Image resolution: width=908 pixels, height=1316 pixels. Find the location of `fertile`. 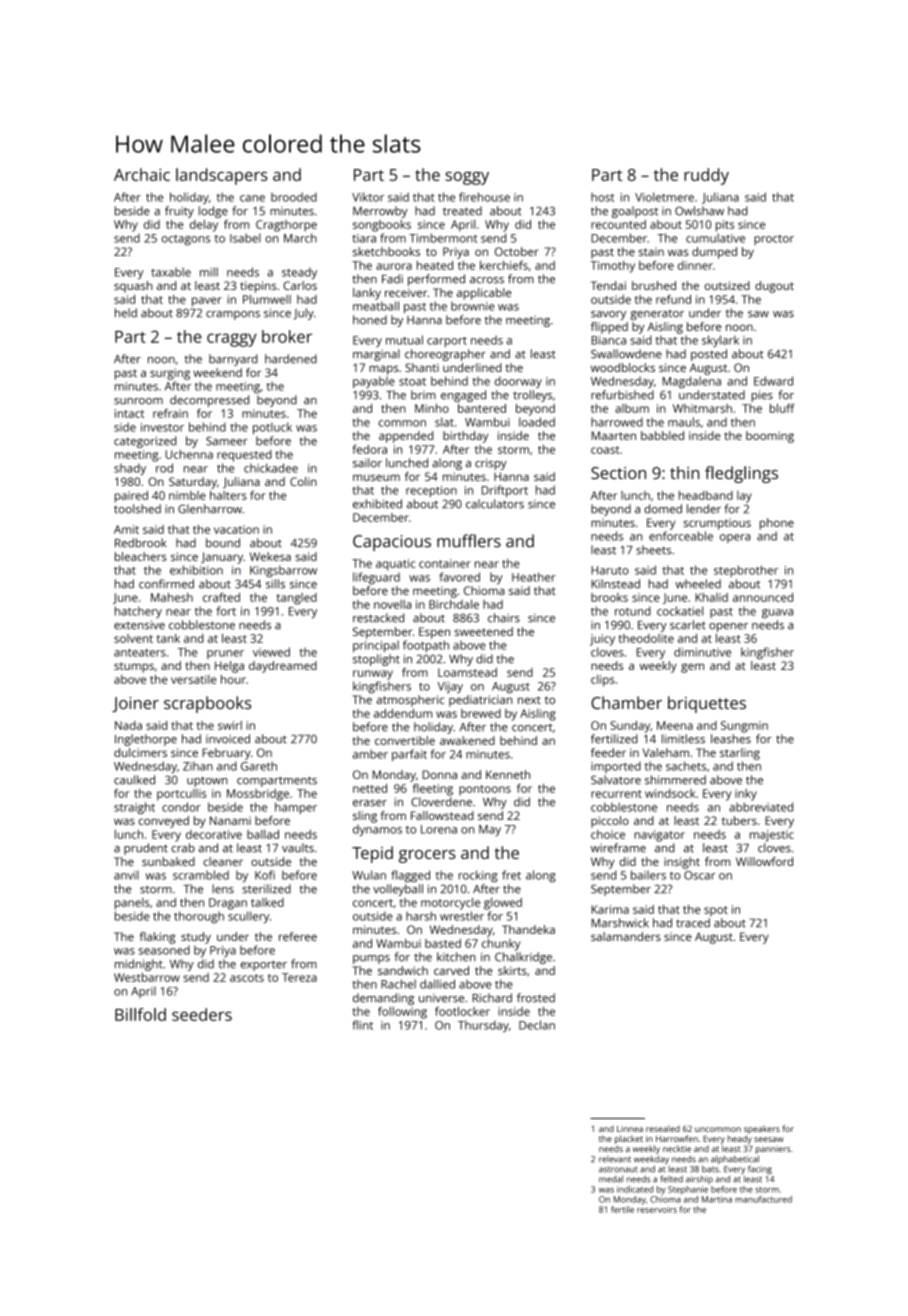

fertile is located at coordinates (622, 1209).
